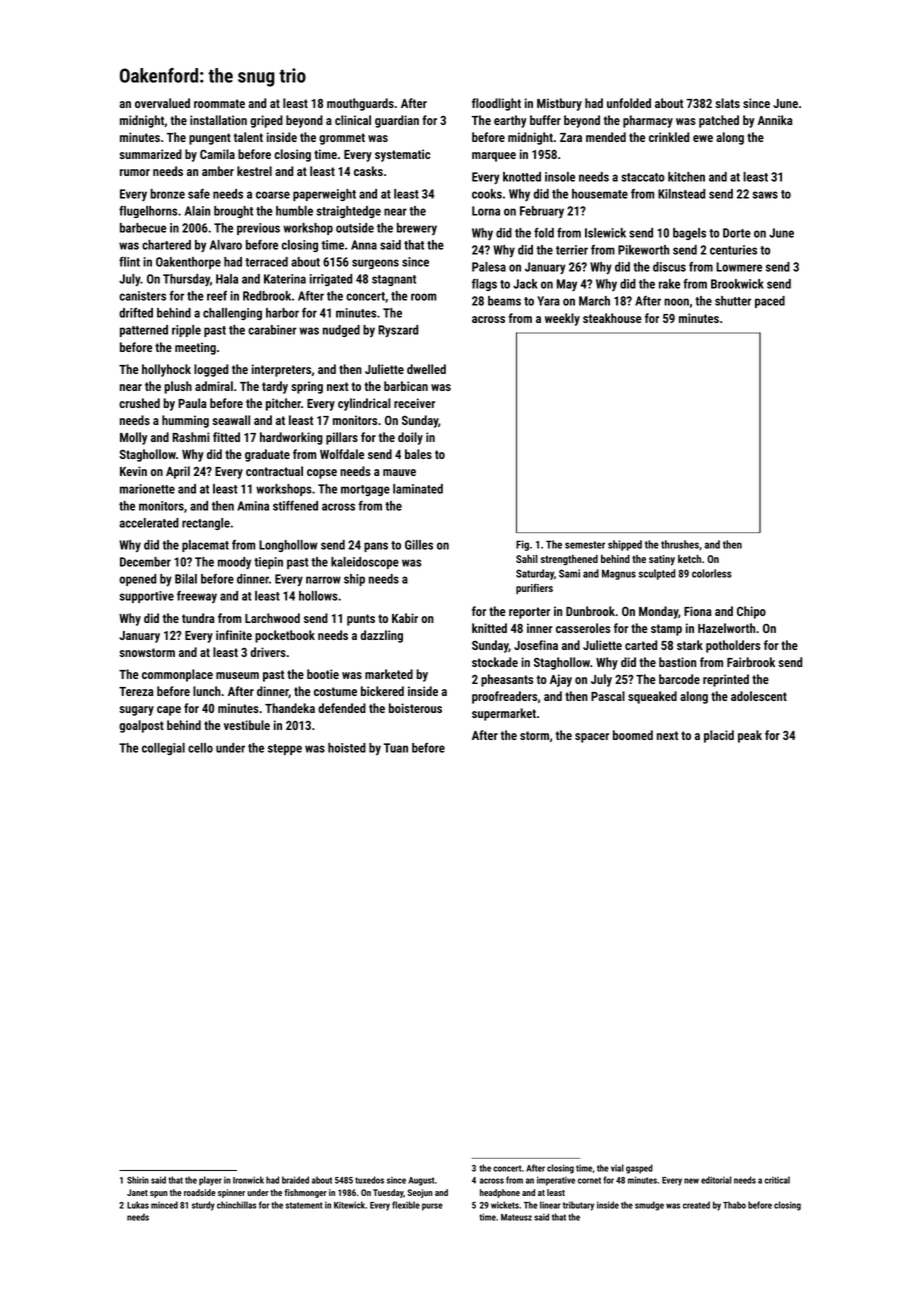 This image has width=924, height=1308. Describe the element at coordinates (267, 455) in the image. I see `graduate` at that location.
